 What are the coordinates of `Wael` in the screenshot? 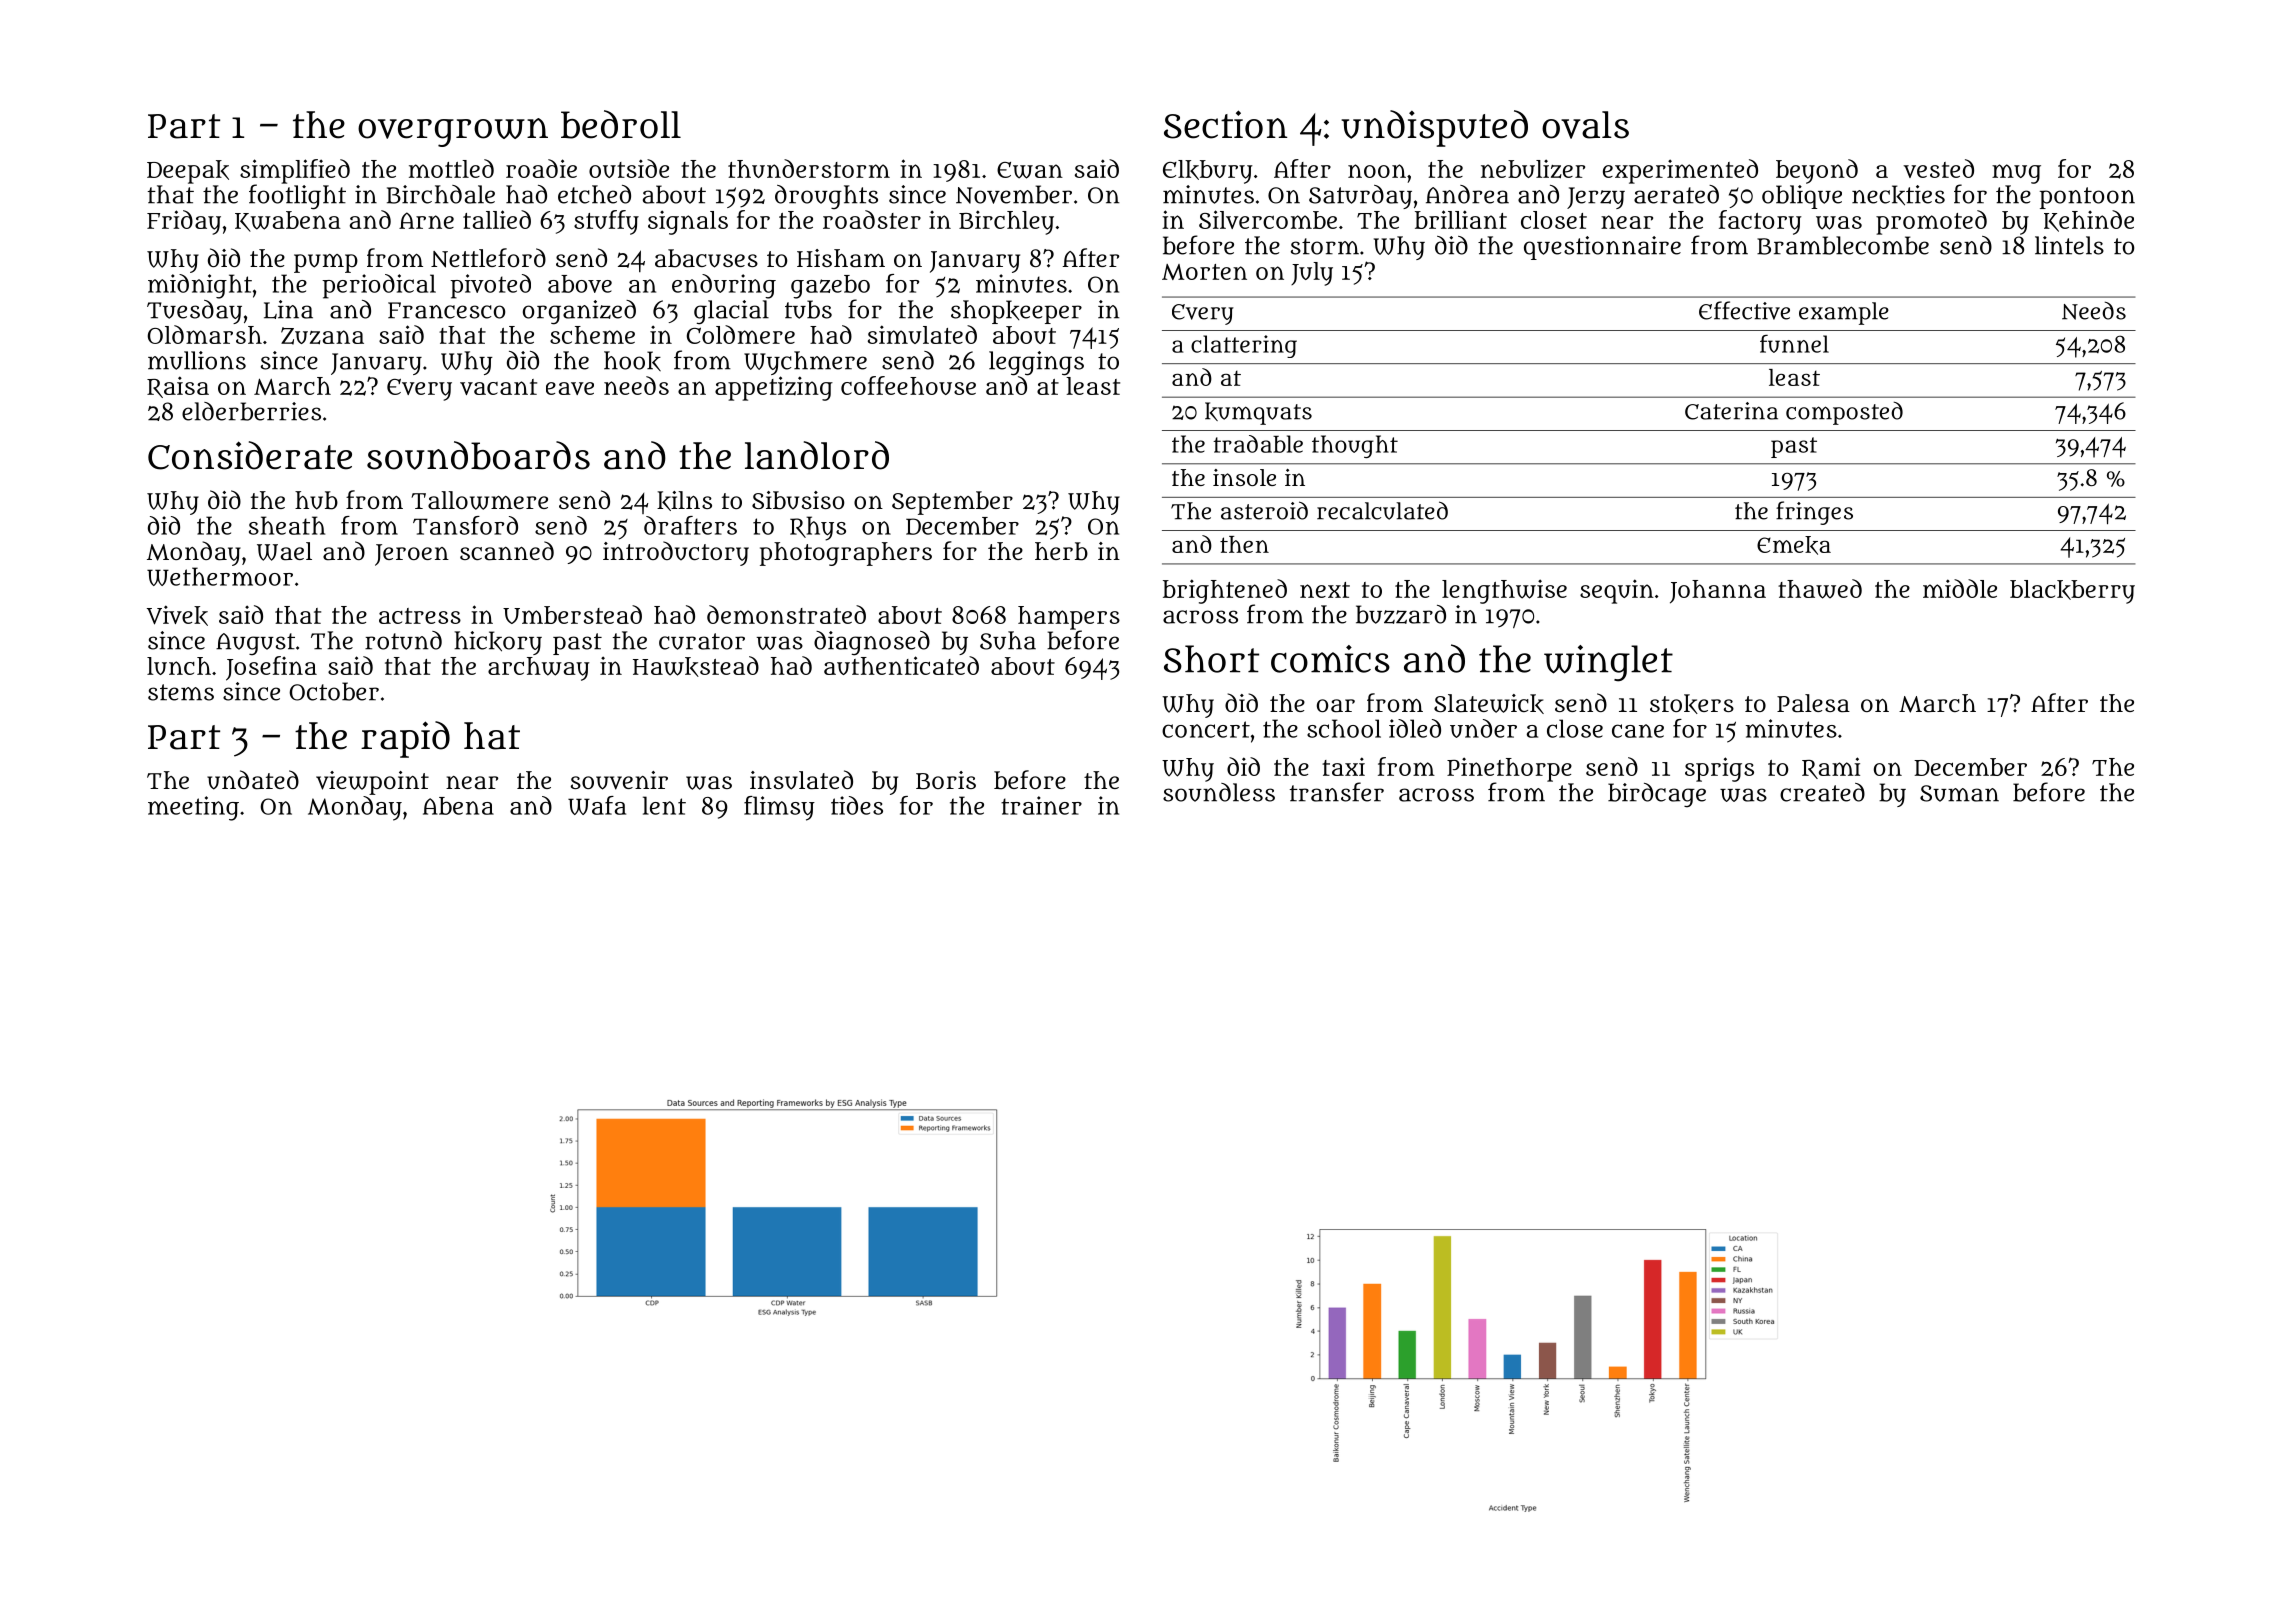 It's located at (284, 551).
